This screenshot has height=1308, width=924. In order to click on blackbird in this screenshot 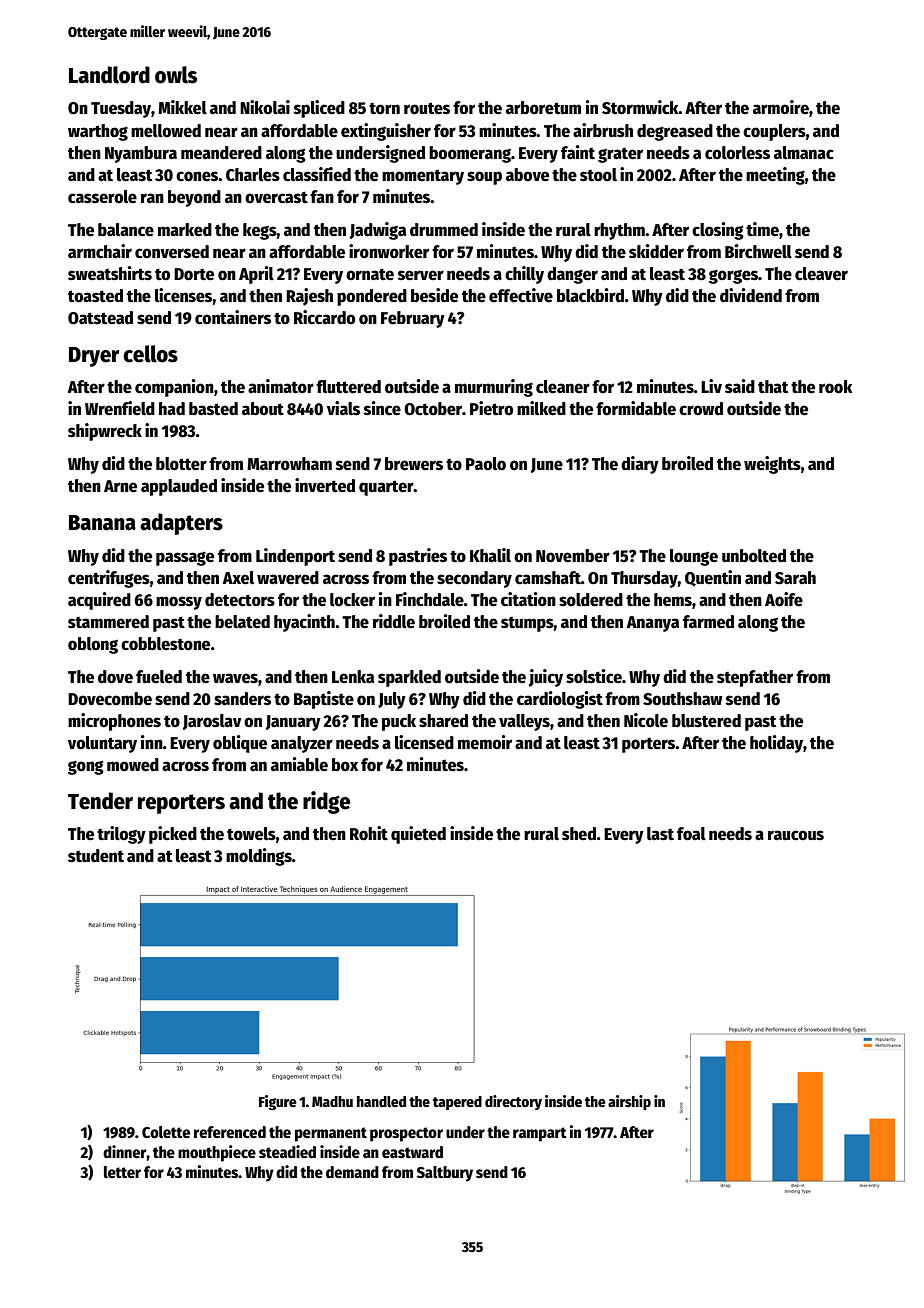, I will do `click(590, 295)`.
